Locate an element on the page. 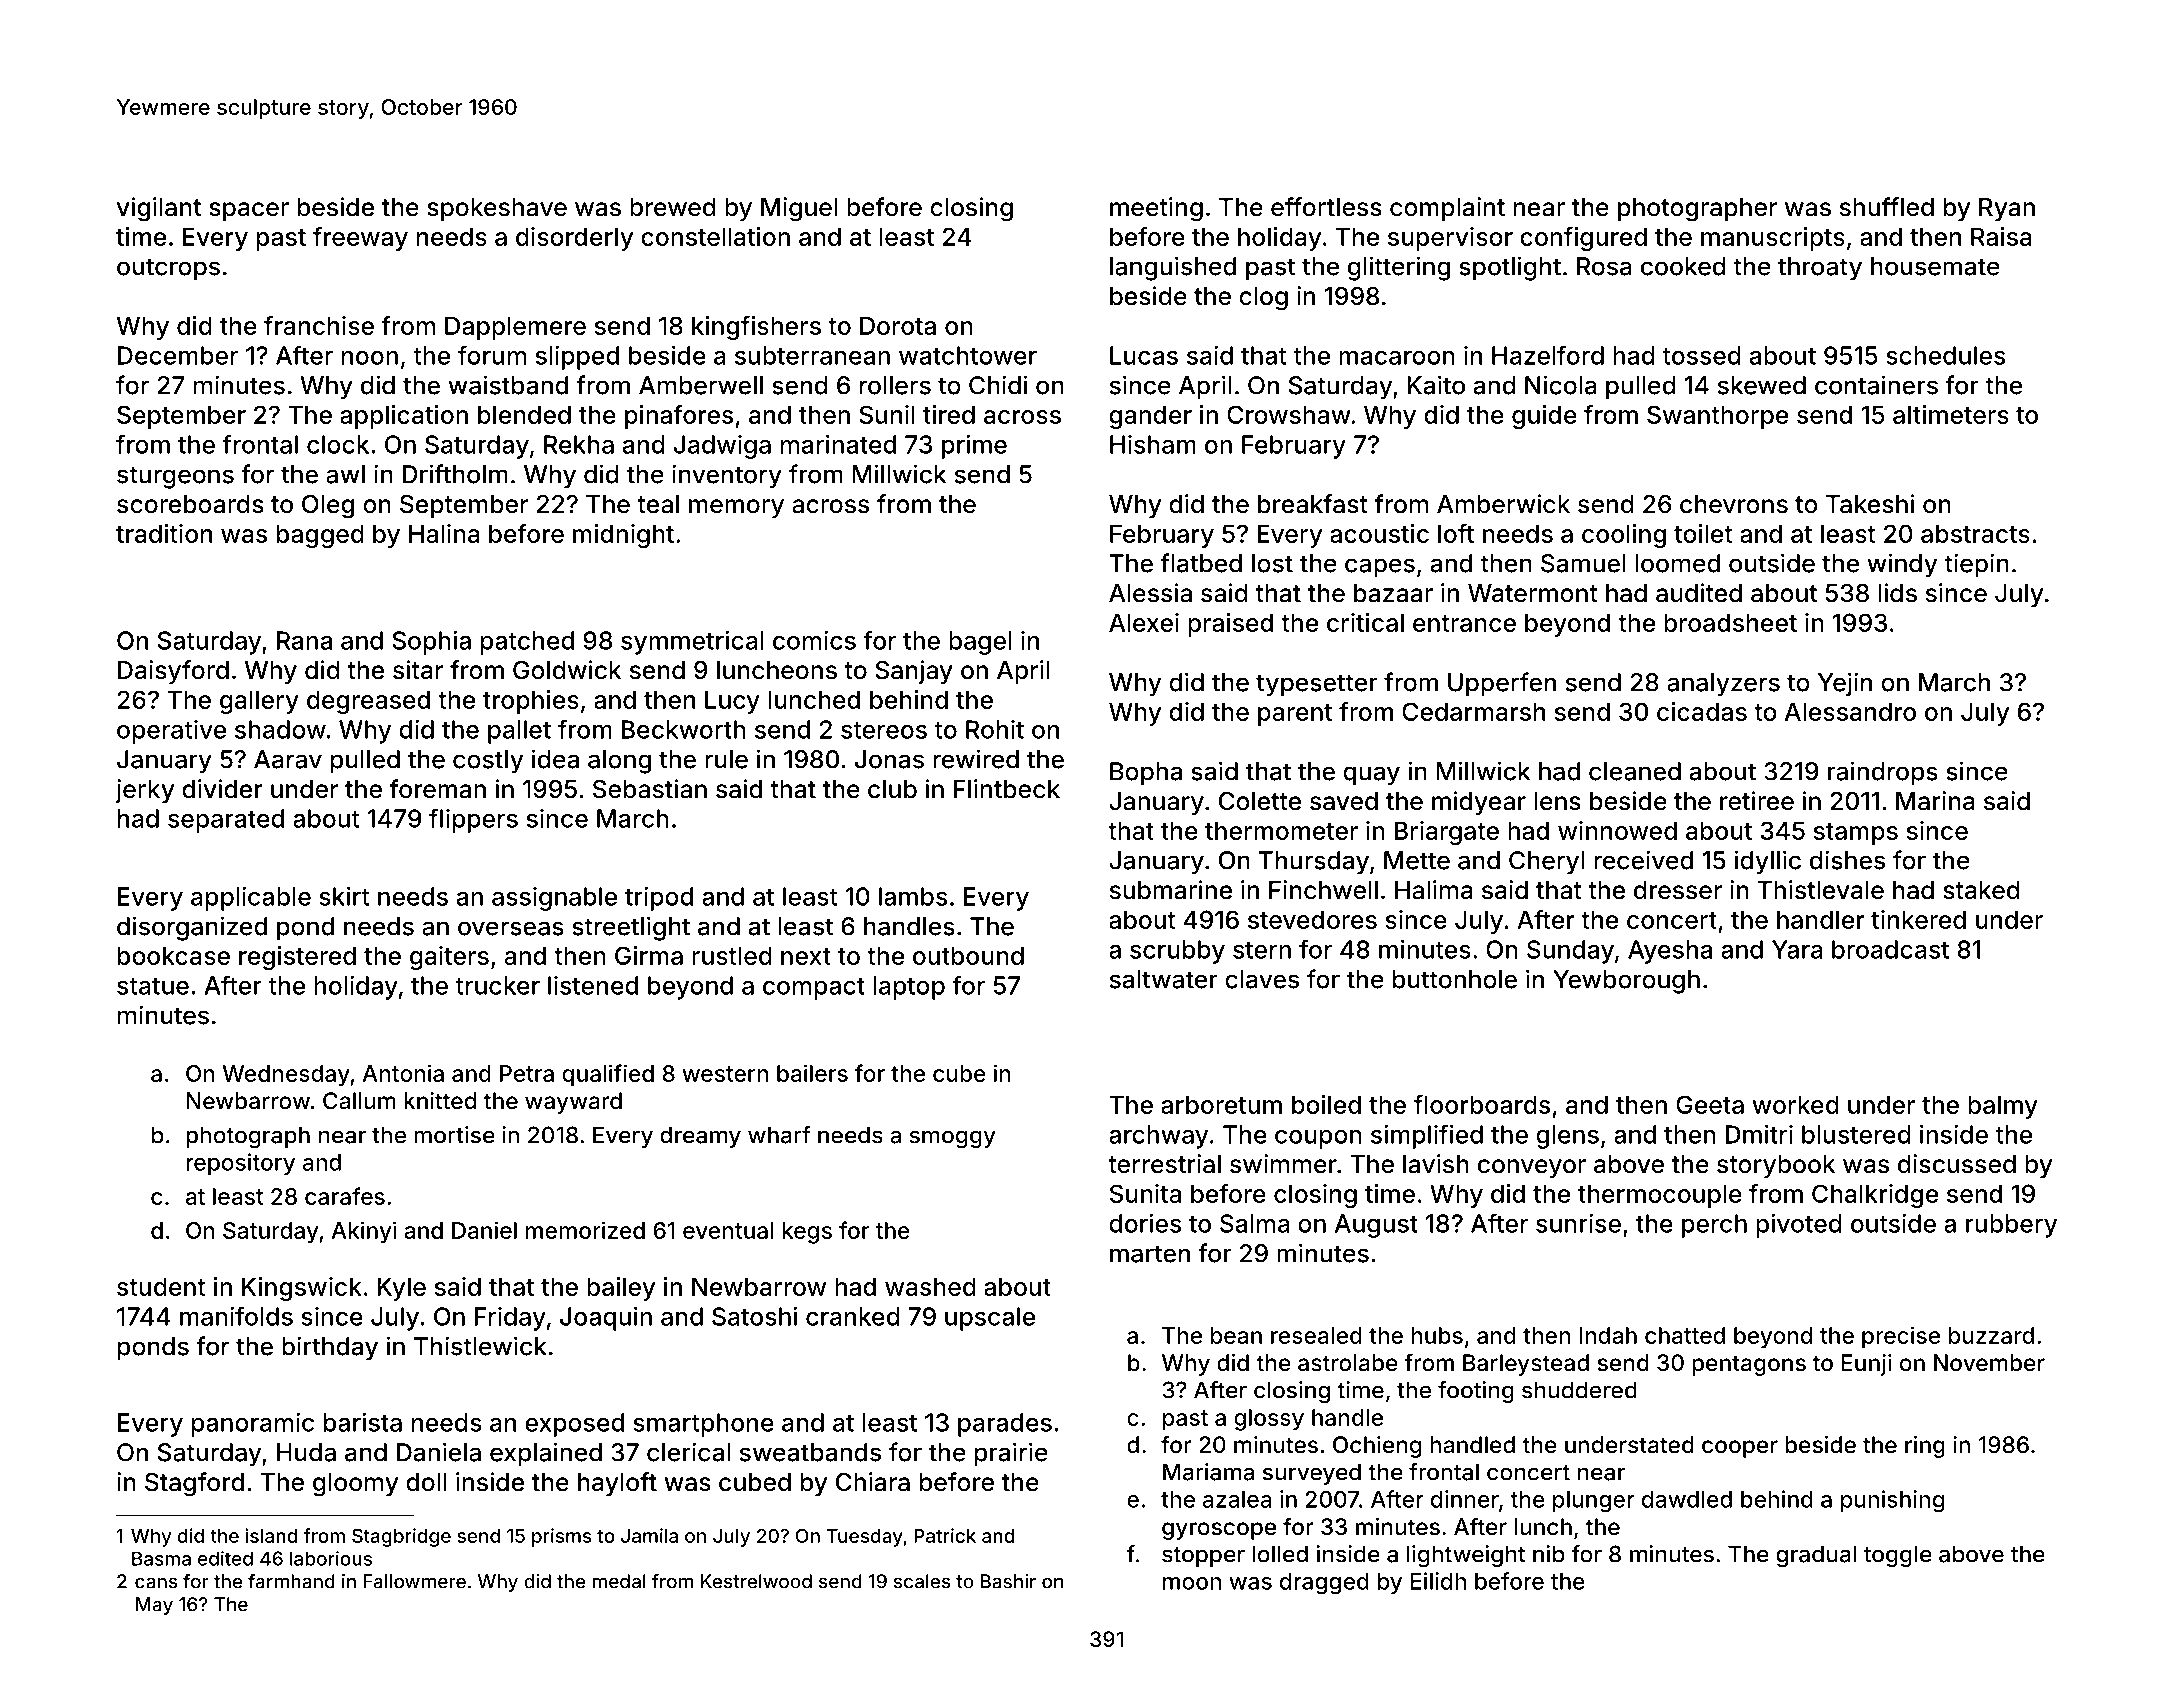 Image resolution: width=2178 pixels, height=1683 pixels. divider is located at coordinates (222, 789).
